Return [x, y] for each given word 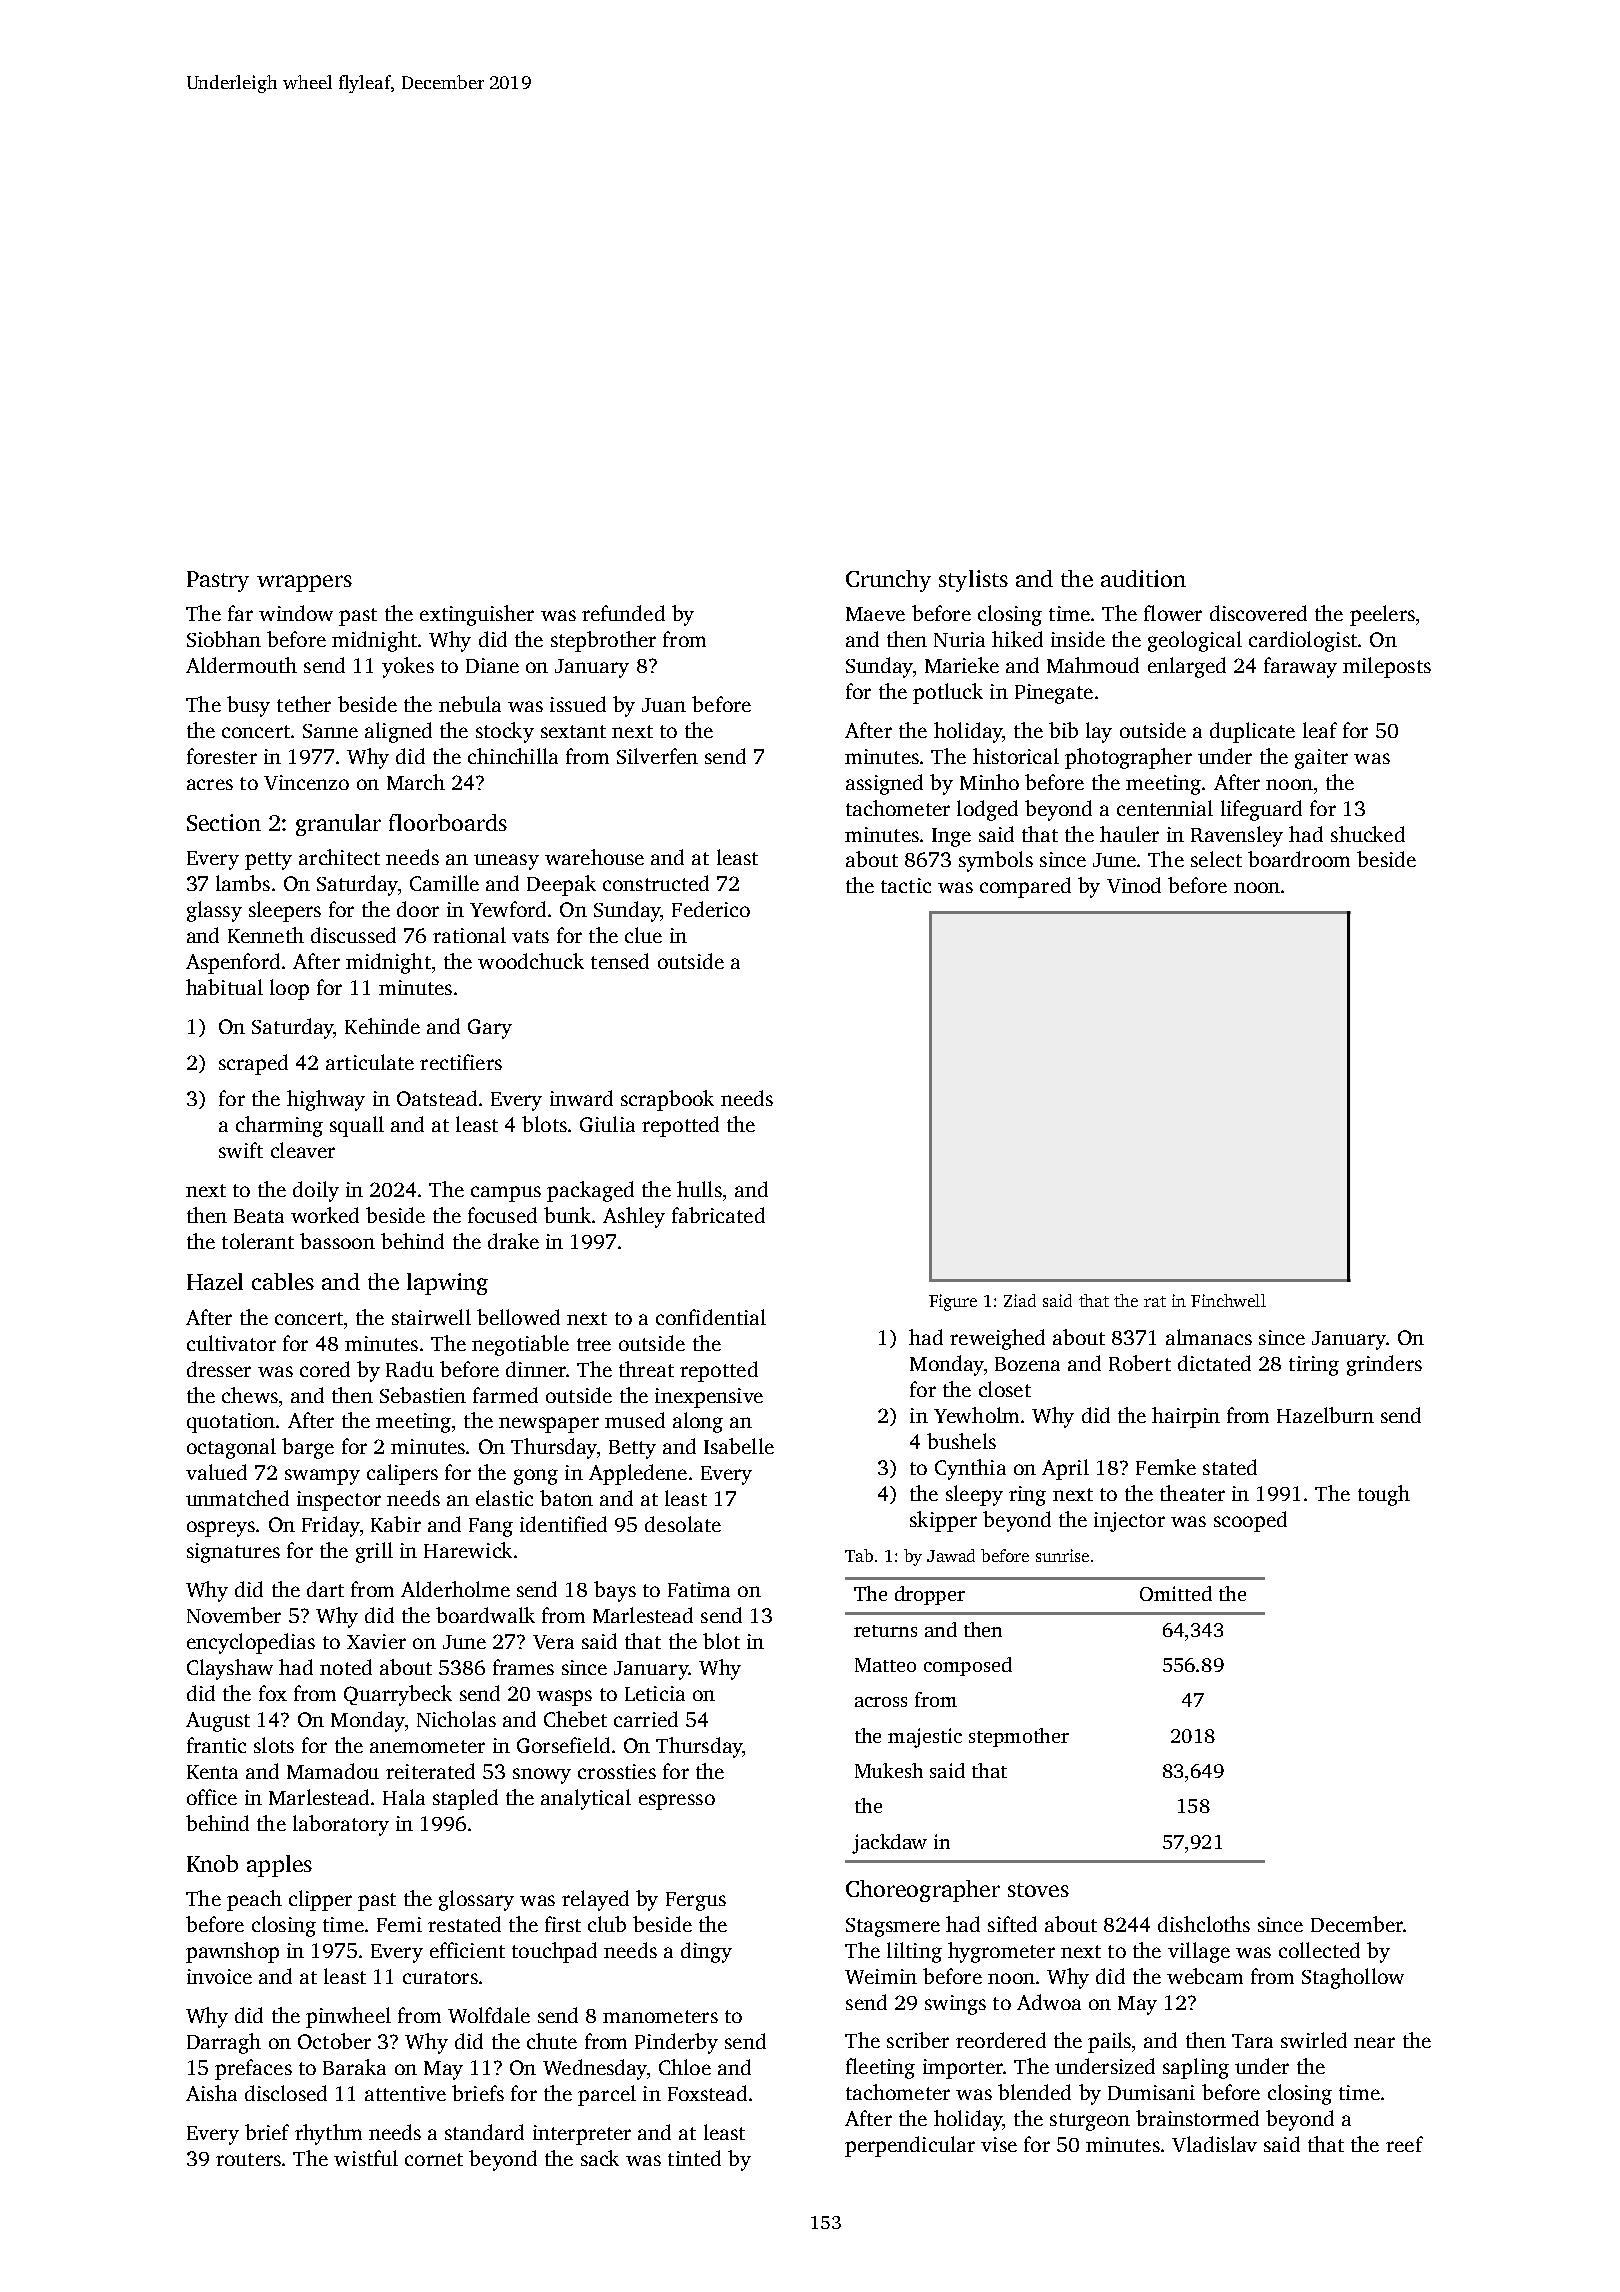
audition [1143, 578]
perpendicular [910, 2146]
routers [248, 2159]
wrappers [304, 583]
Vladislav [1214, 2144]
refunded [623, 613]
